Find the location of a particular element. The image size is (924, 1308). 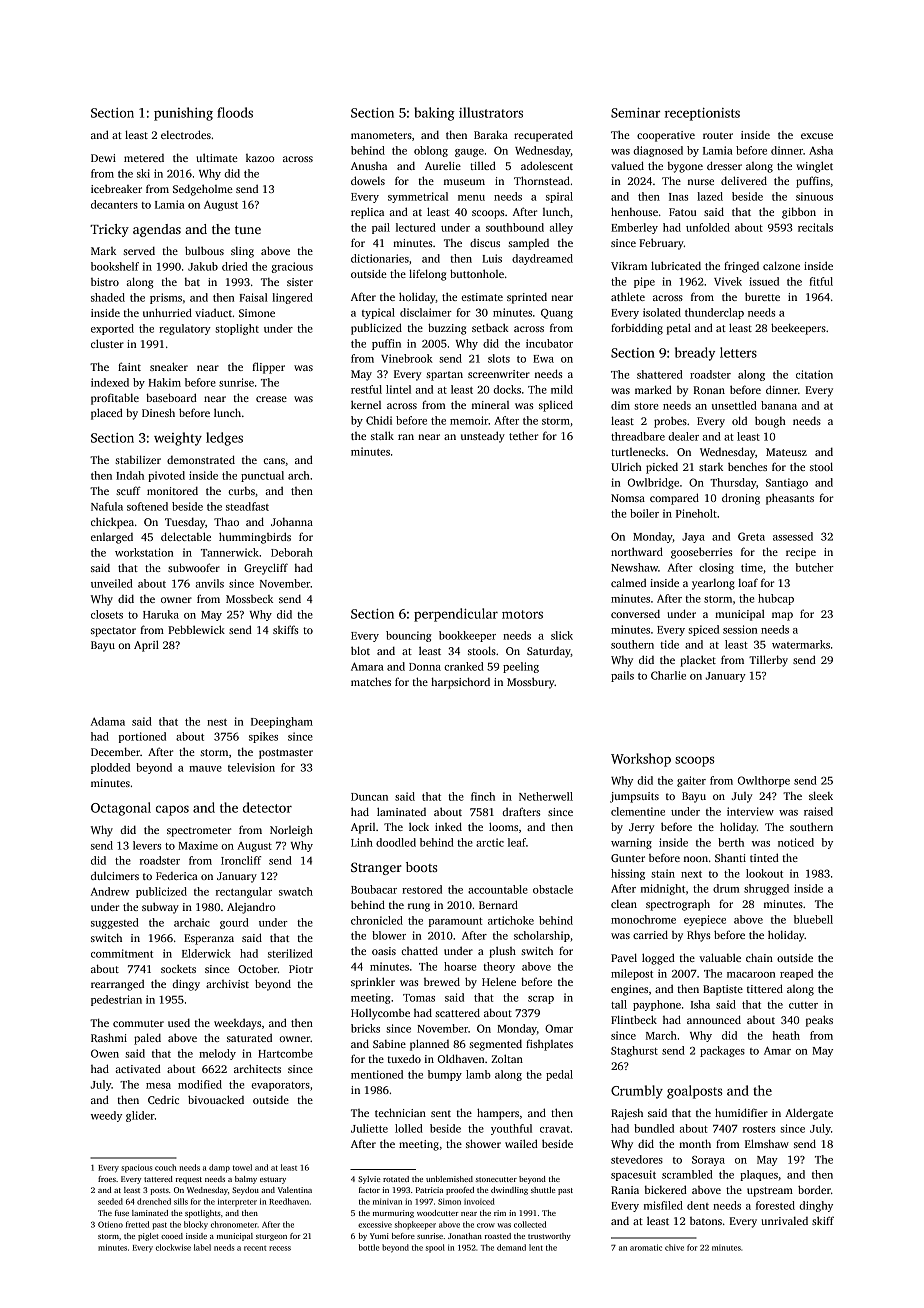

Patricia is located at coordinates (429, 1190).
